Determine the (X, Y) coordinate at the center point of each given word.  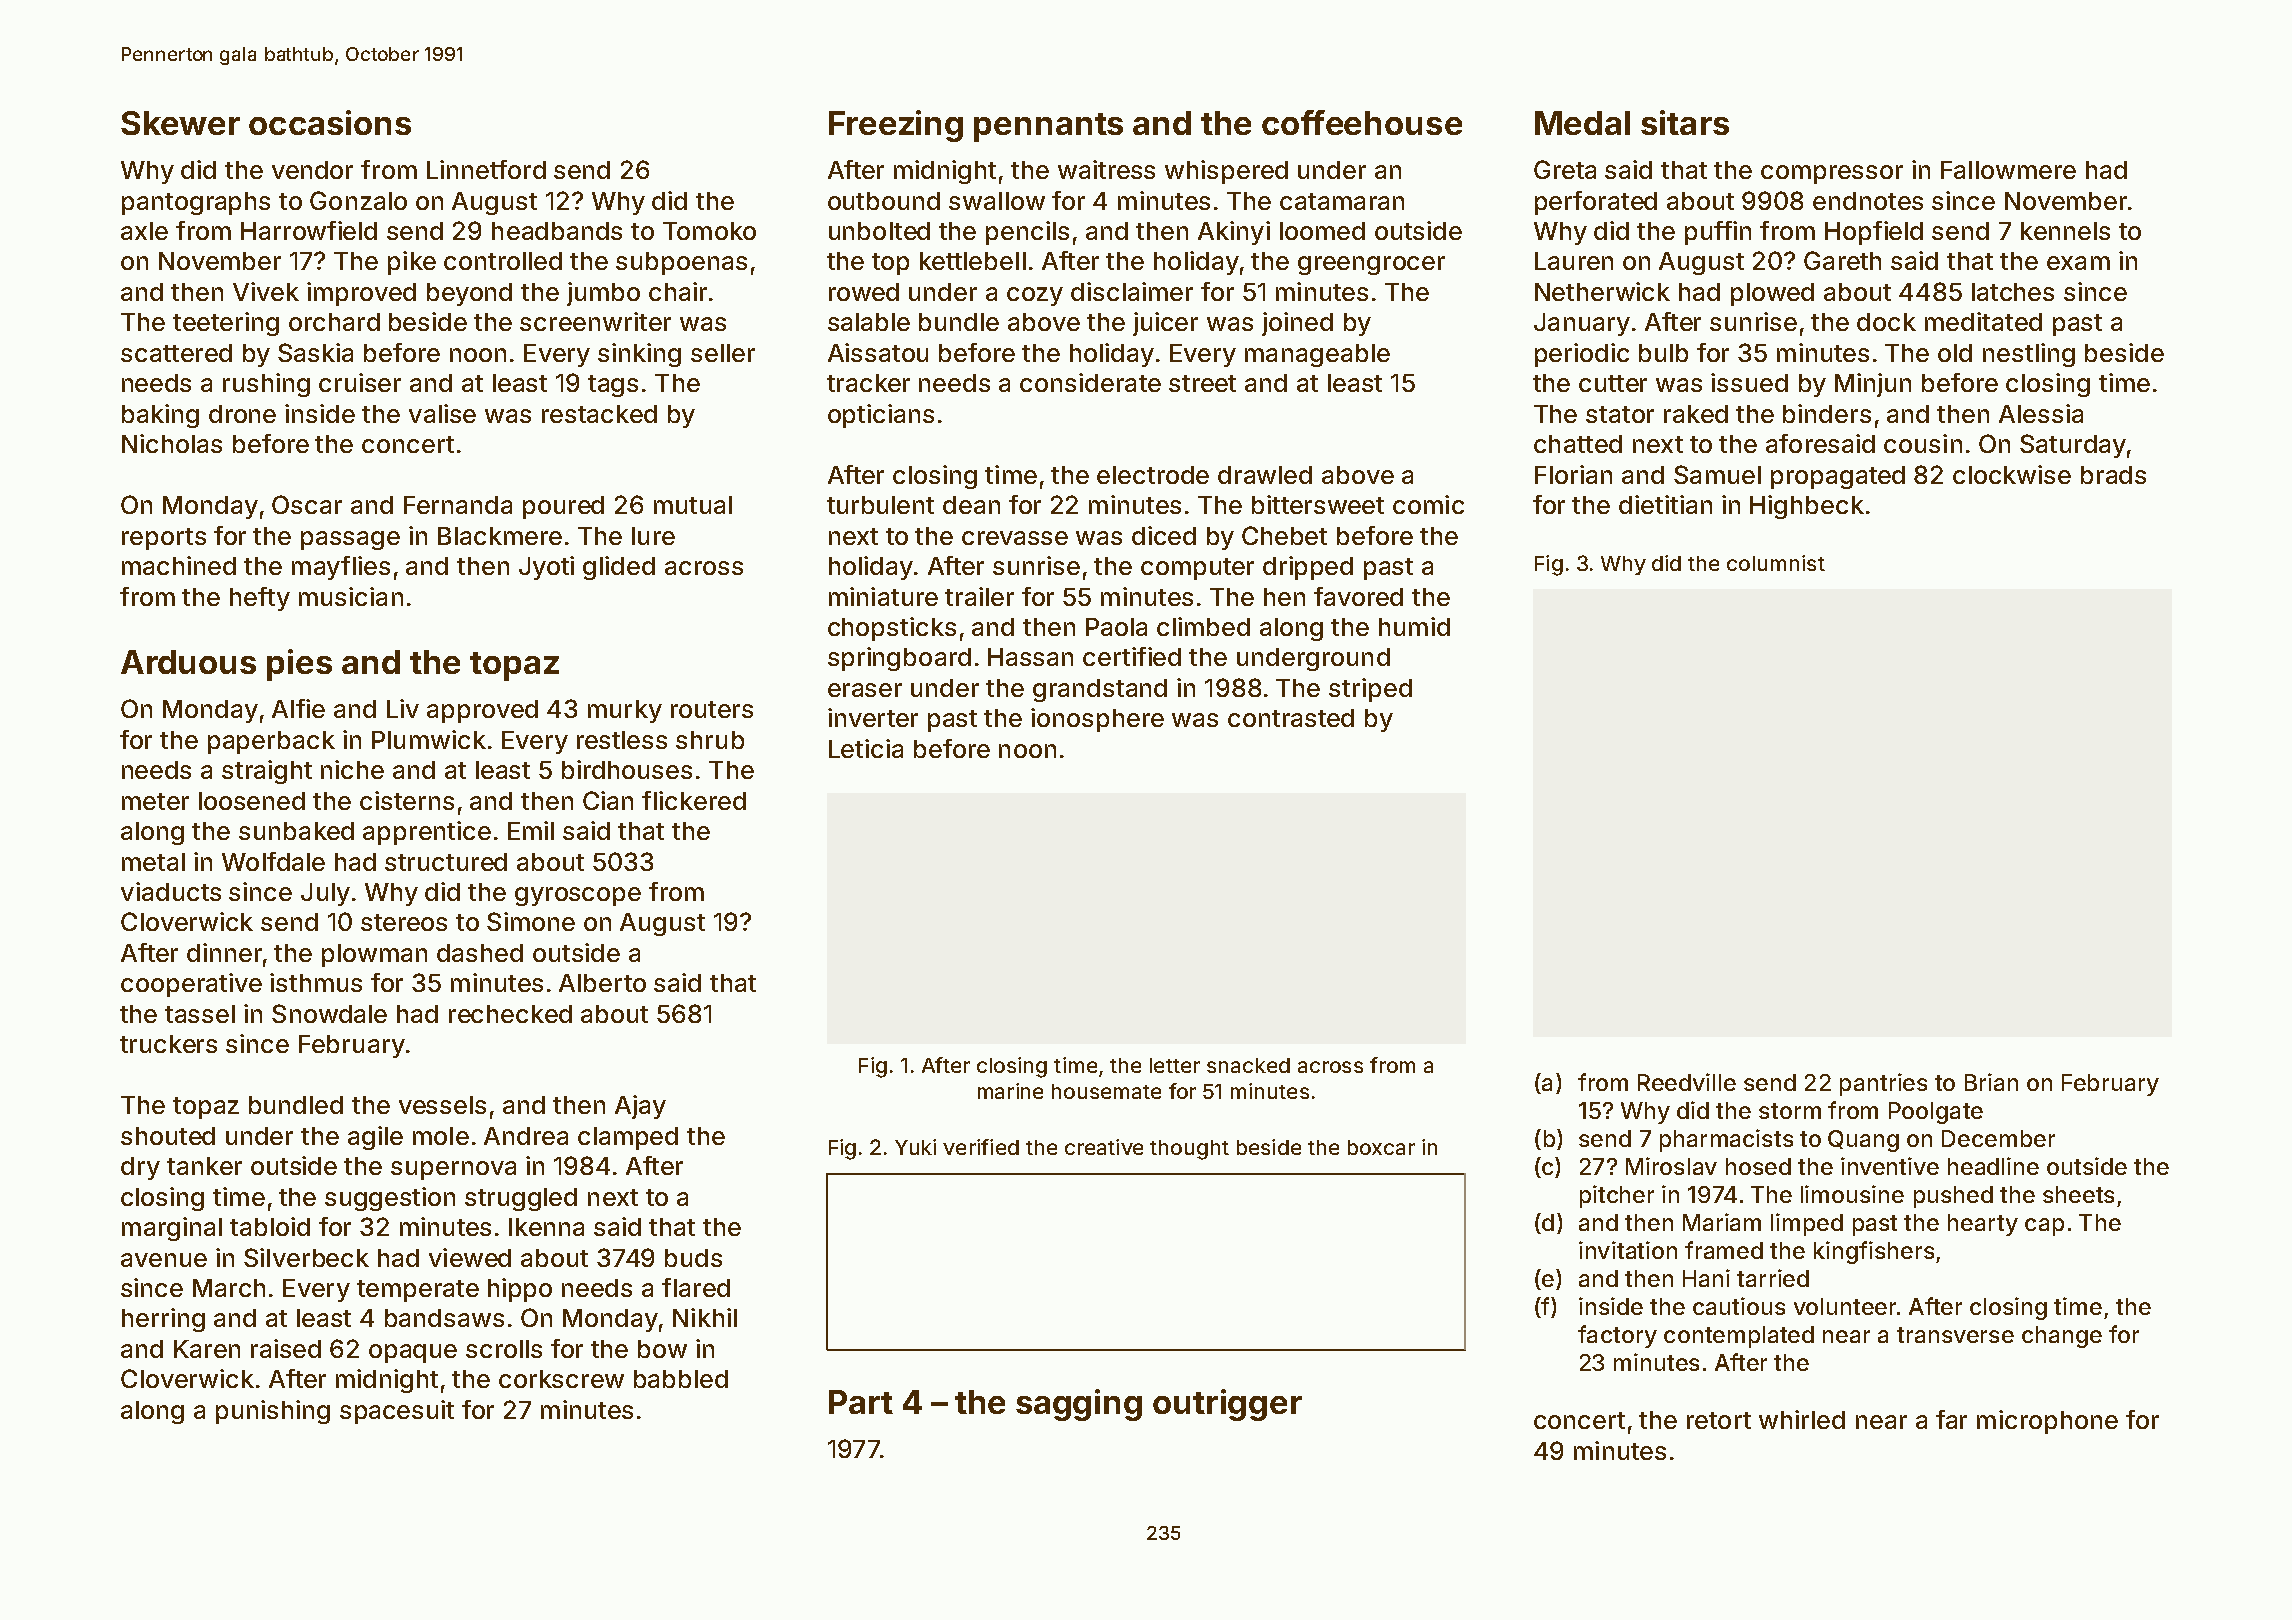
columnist (1776, 563)
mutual (693, 505)
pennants (1048, 127)
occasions (330, 122)
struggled (521, 1199)
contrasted (1291, 718)
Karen (207, 1349)
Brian (1991, 1082)
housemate (1106, 1091)
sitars (1685, 122)
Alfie (298, 708)
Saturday (2073, 446)
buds (693, 1258)
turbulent (880, 505)
